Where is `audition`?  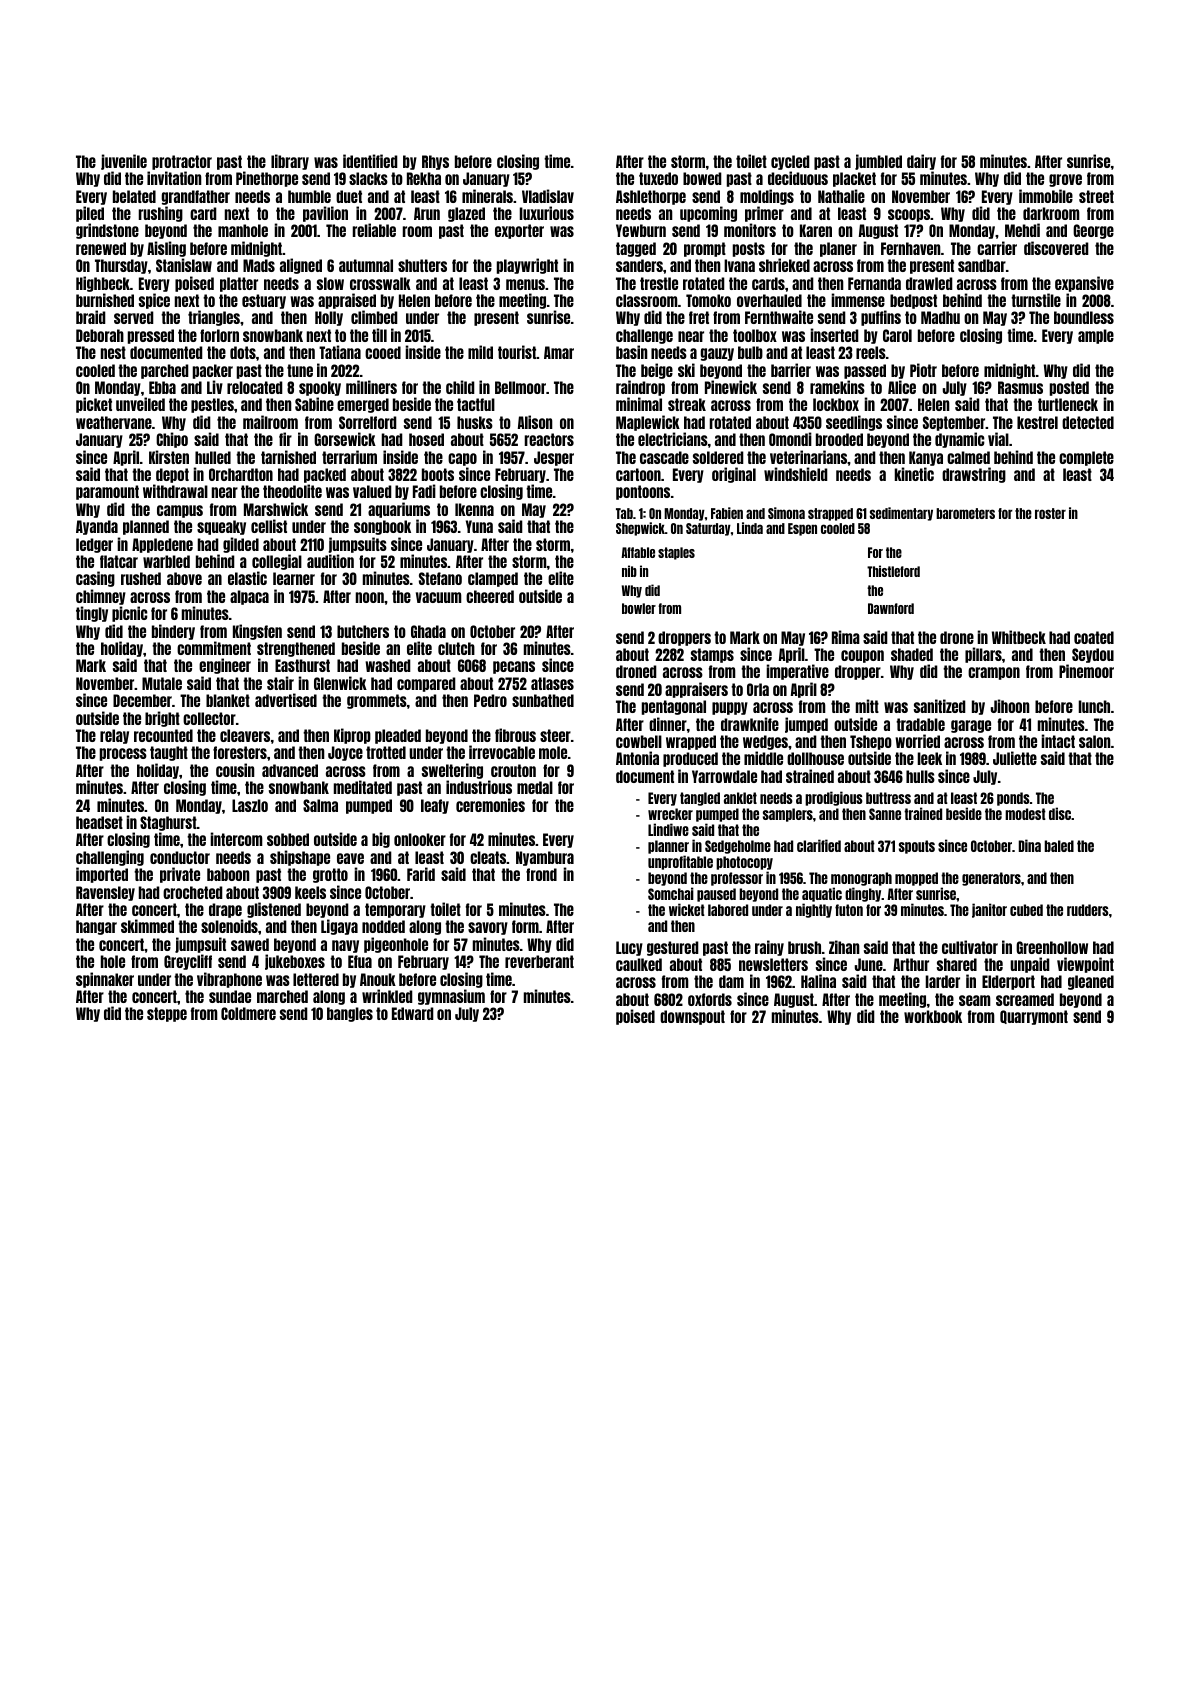
audition is located at coordinates (330, 561).
